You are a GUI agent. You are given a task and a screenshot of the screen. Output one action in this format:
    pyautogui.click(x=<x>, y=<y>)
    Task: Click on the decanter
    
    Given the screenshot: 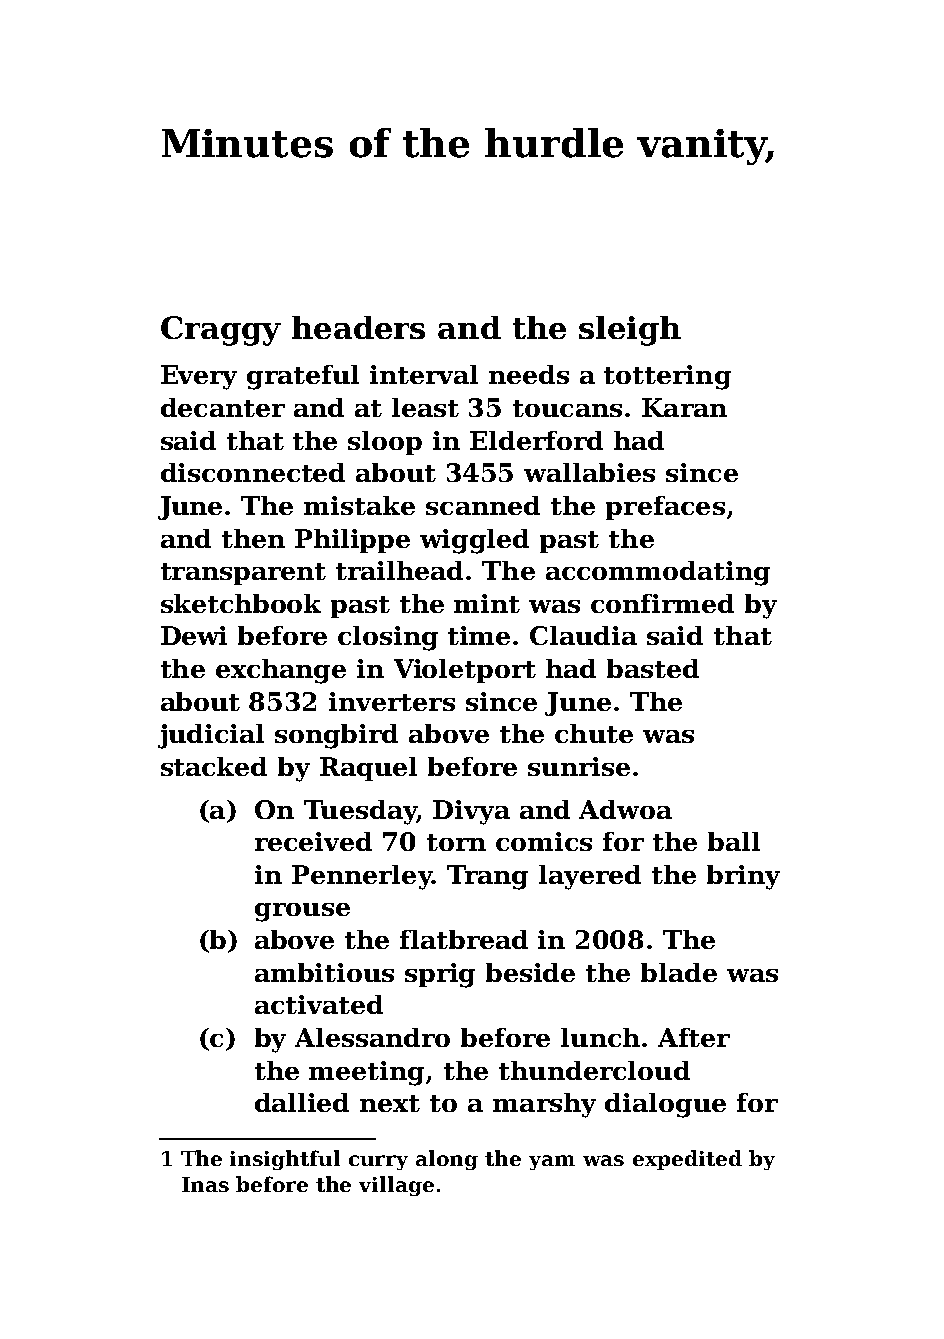 What is the action you would take?
    pyautogui.click(x=223, y=407)
